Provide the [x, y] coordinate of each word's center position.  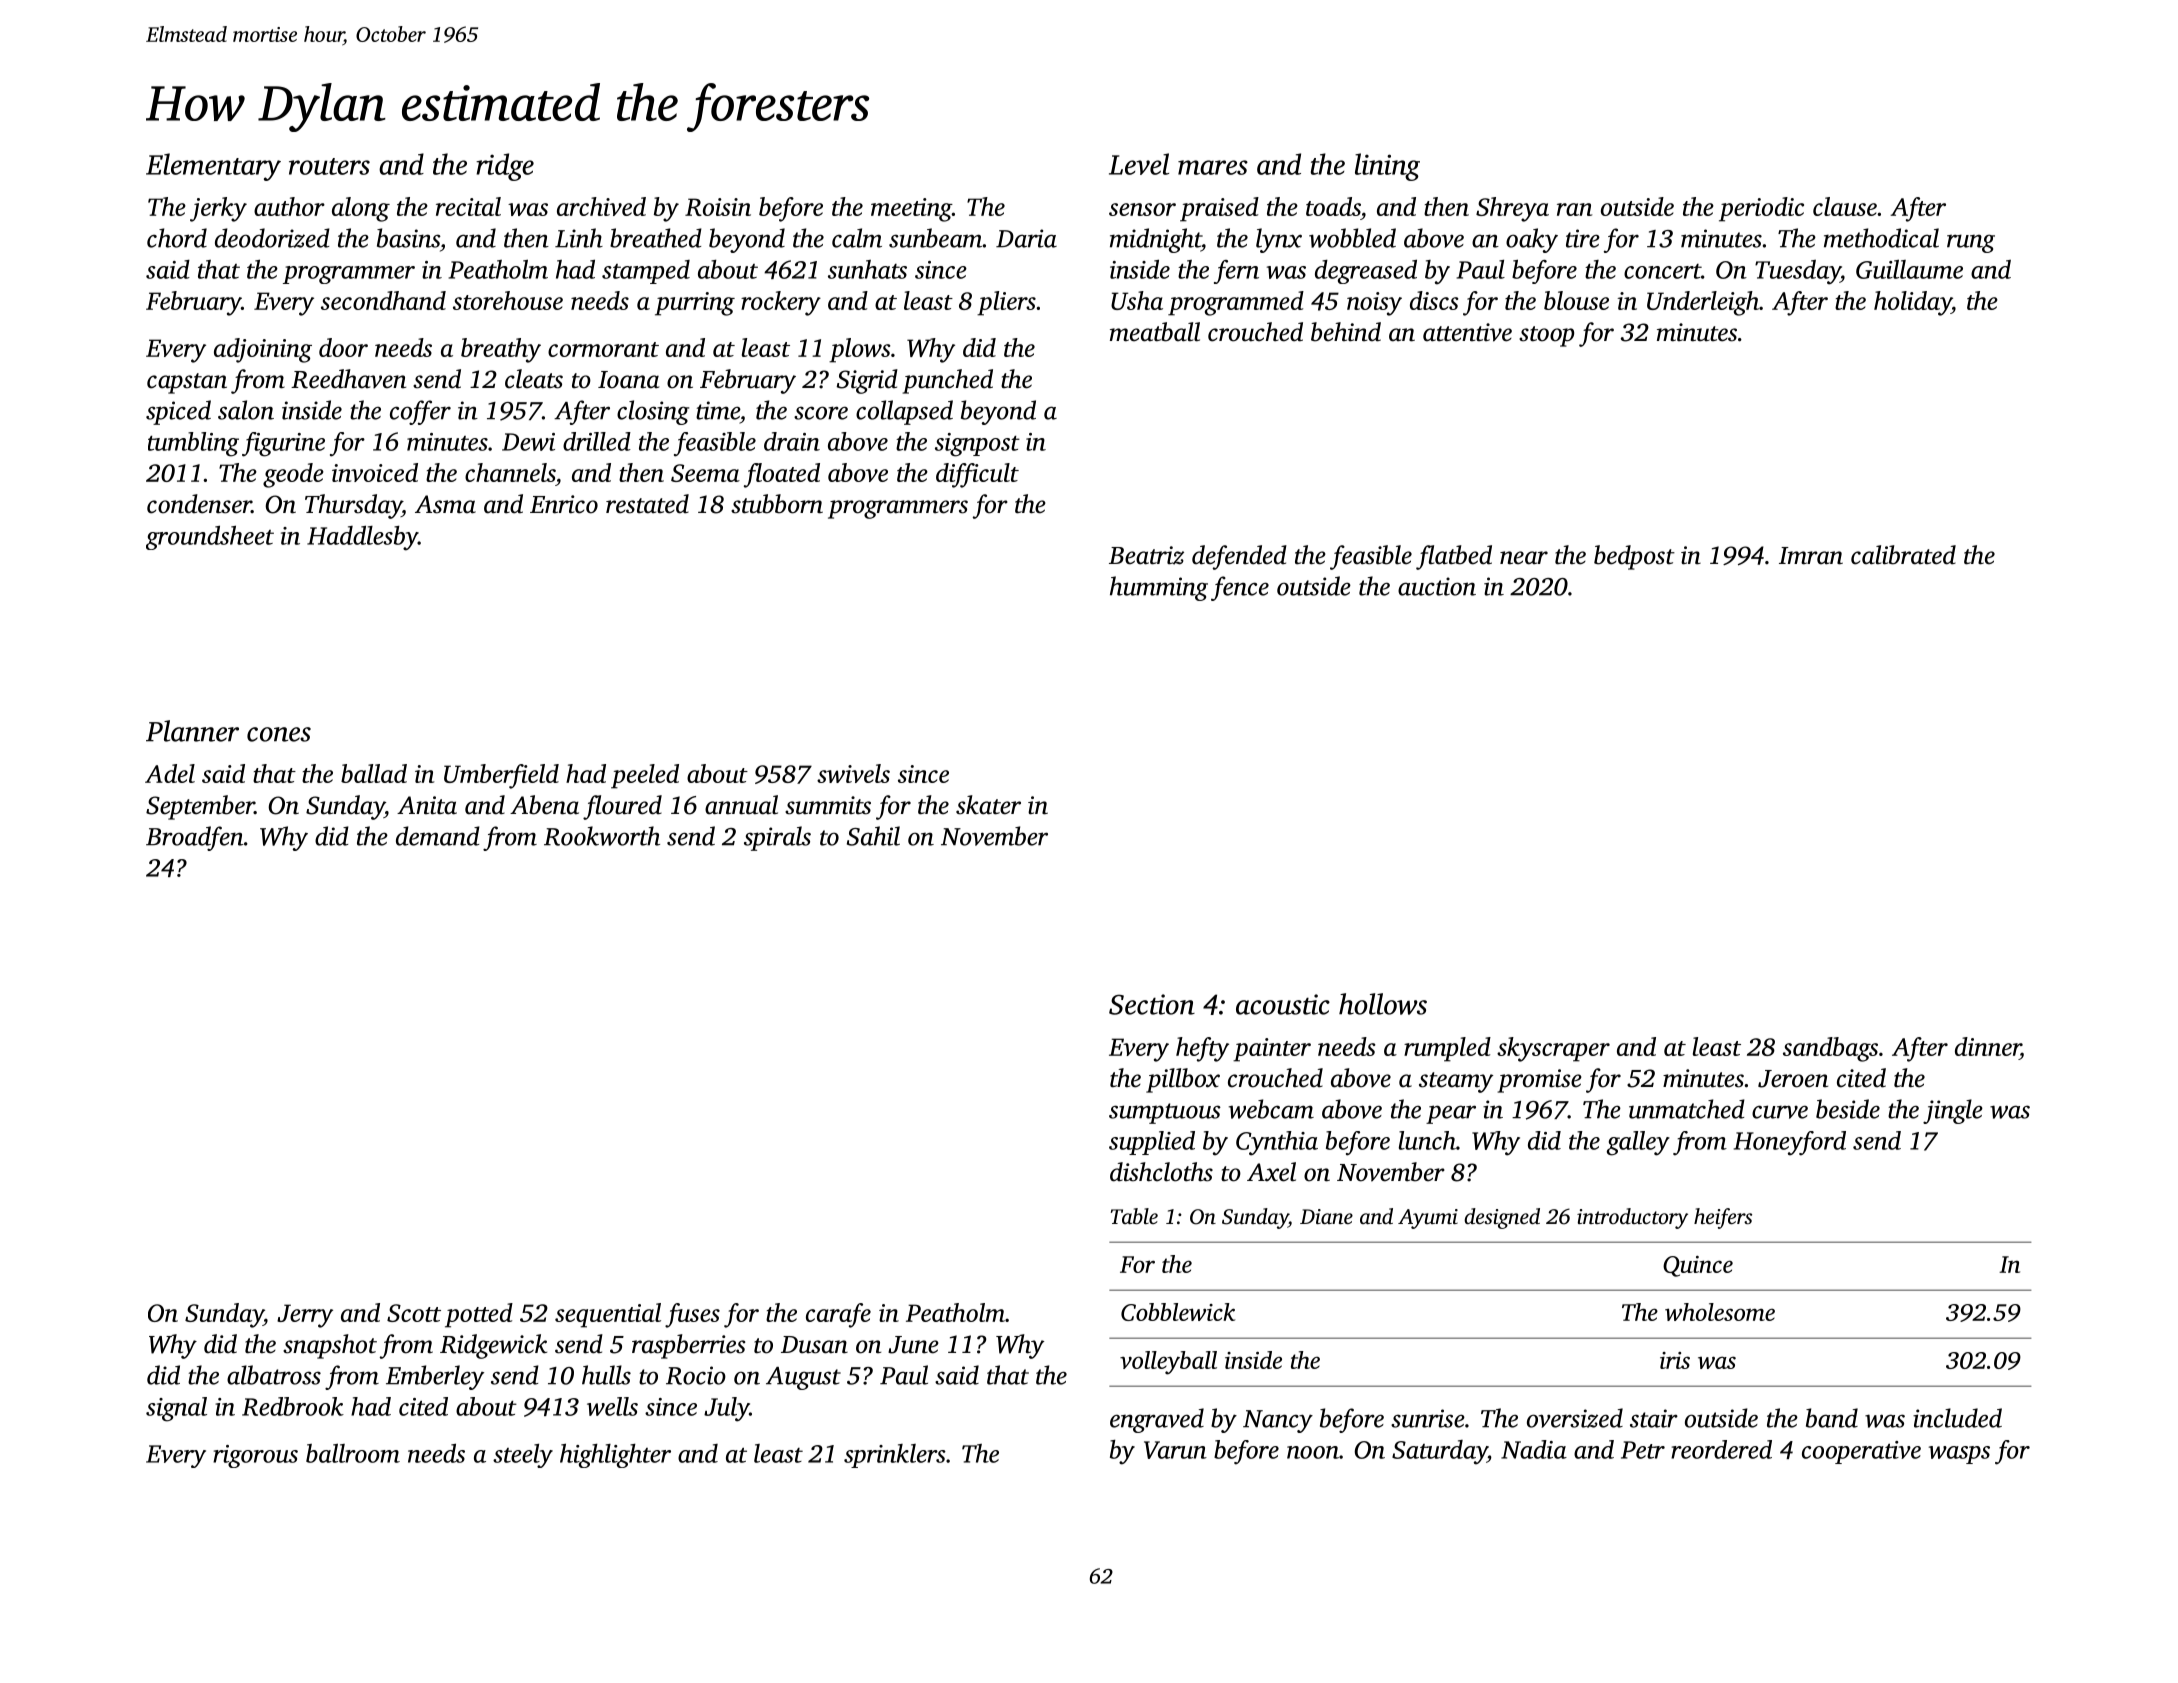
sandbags [1830, 1049]
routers [329, 166]
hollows [1383, 1004]
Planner [192, 731]
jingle [1953, 1111]
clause [1845, 206]
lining [1387, 167]
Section [1152, 1004]
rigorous [255, 1456]
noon [1313, 1452]
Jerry [305, 1316]
